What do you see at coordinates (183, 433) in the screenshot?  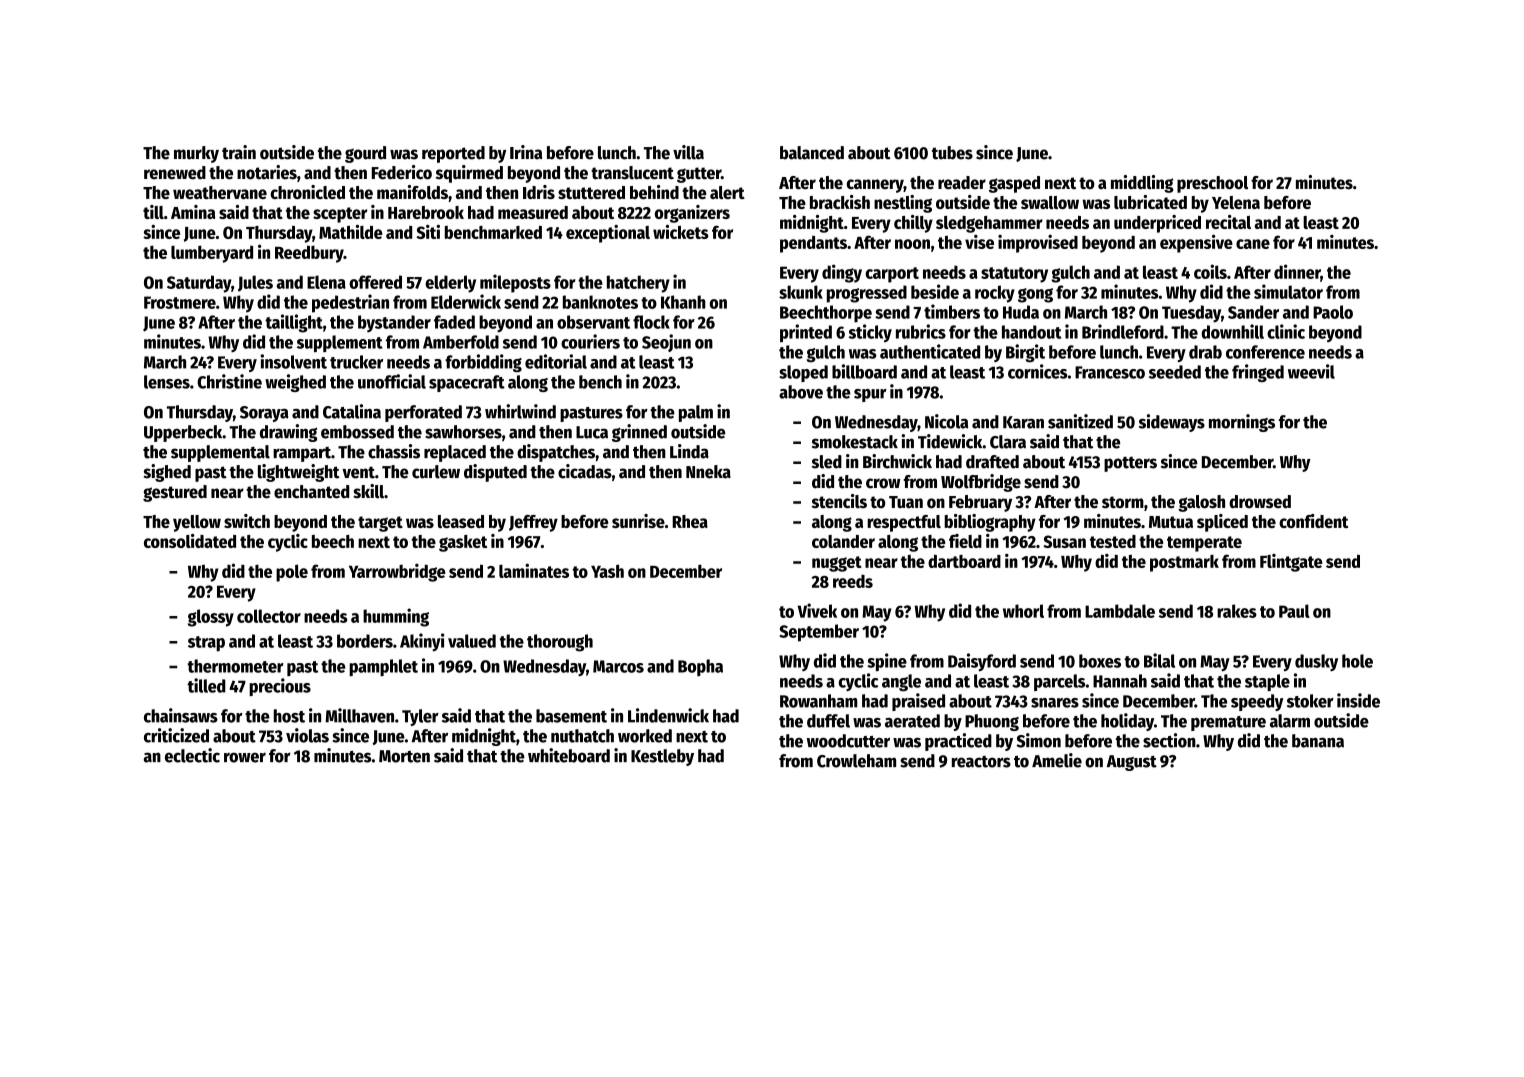 I see `Upperbeck` at bounding box center [183, 433].
